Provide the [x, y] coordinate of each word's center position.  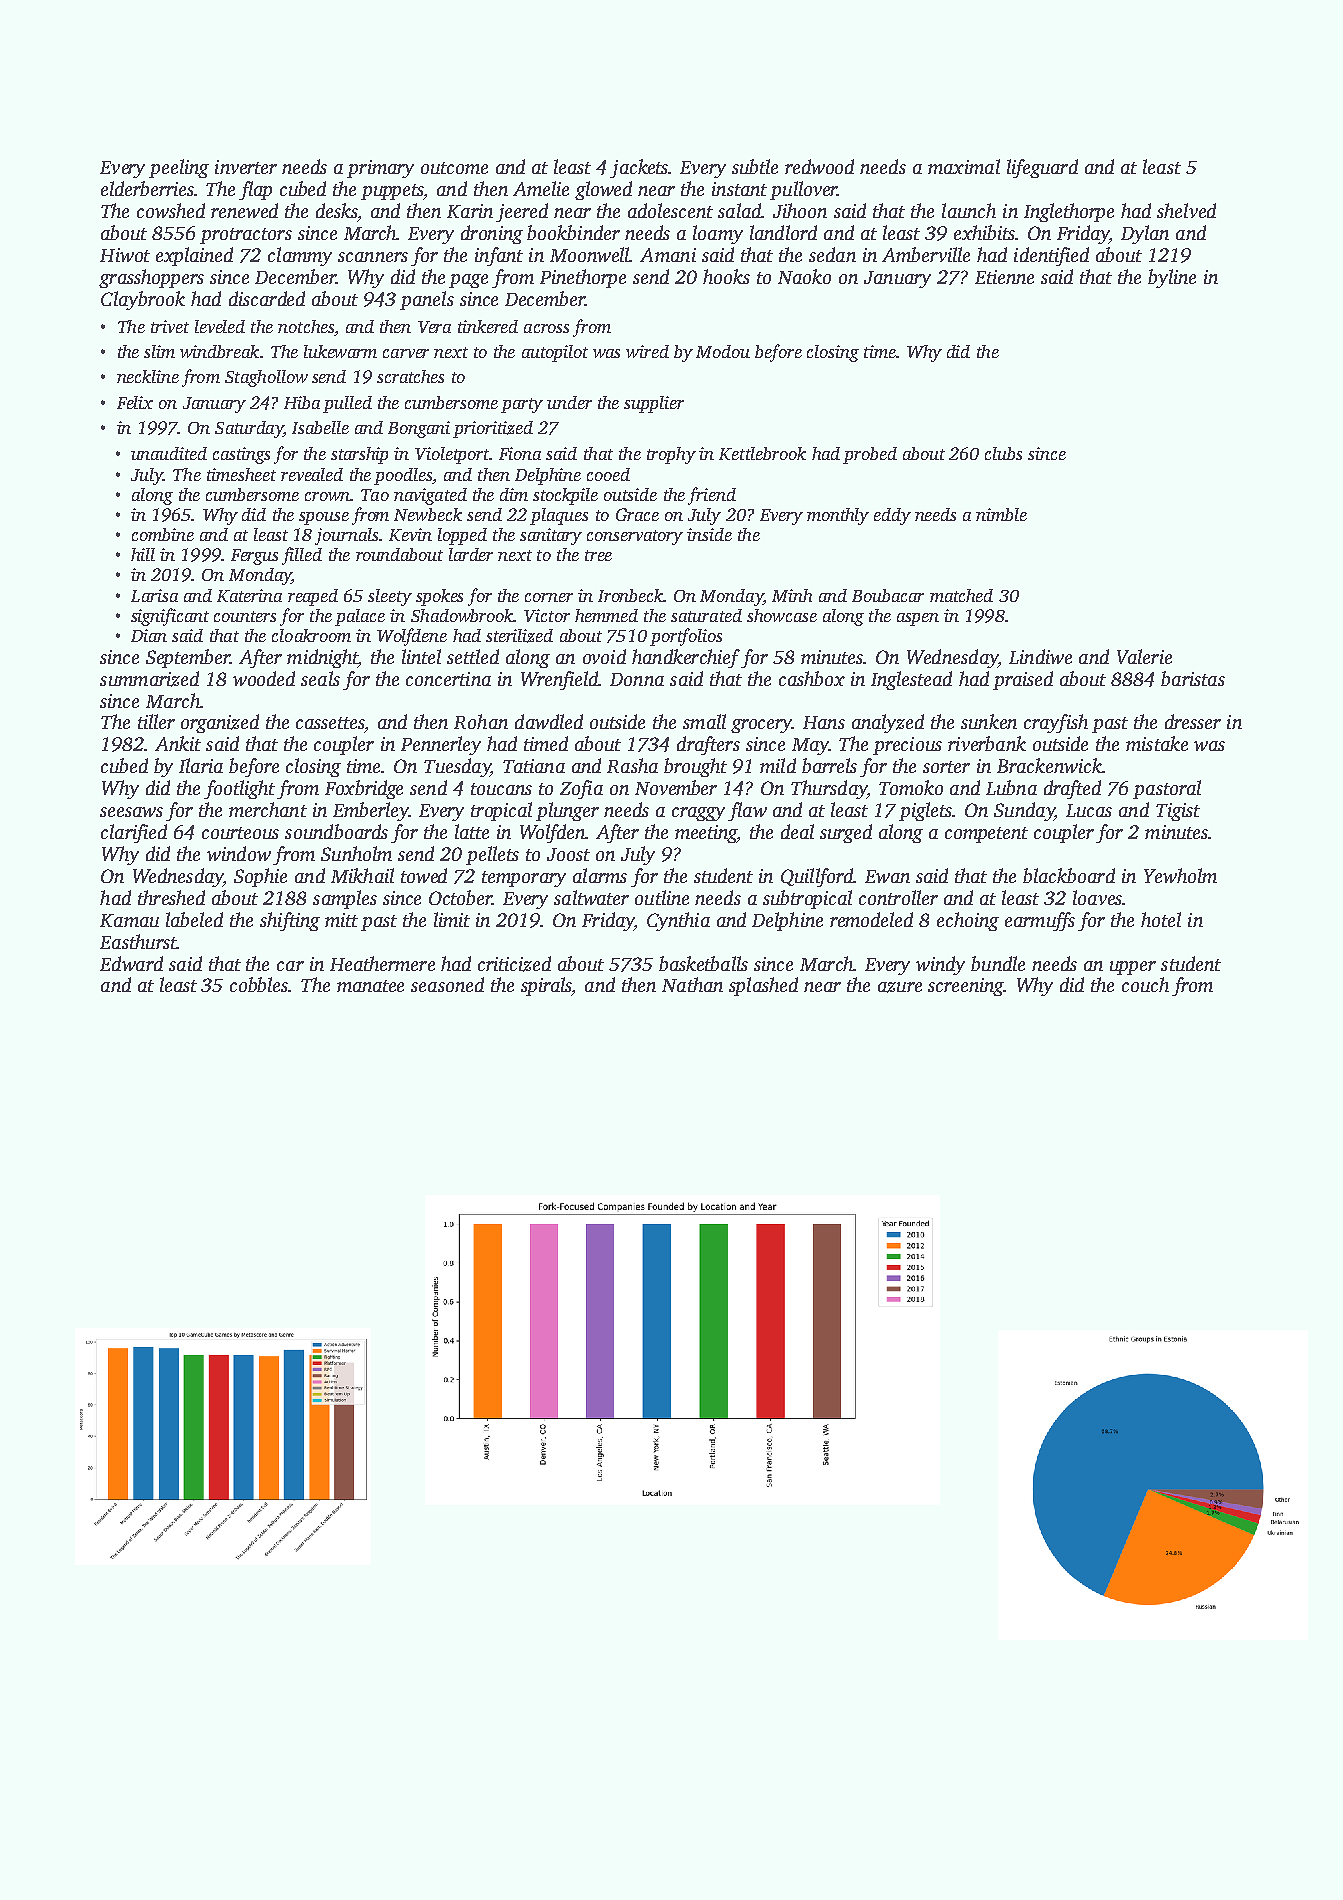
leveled [220, 326]
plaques [559, 516]
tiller [156, 721]
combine [163, 534]
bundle [998, 963]
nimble [1001, 514]
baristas [1193, 678]
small [704, 721]
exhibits [985, 232]
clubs [1003, 453]
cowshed [171, 210]
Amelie [541, 188]
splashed [763, 986]
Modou [723, 351]
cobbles [259, 984]
